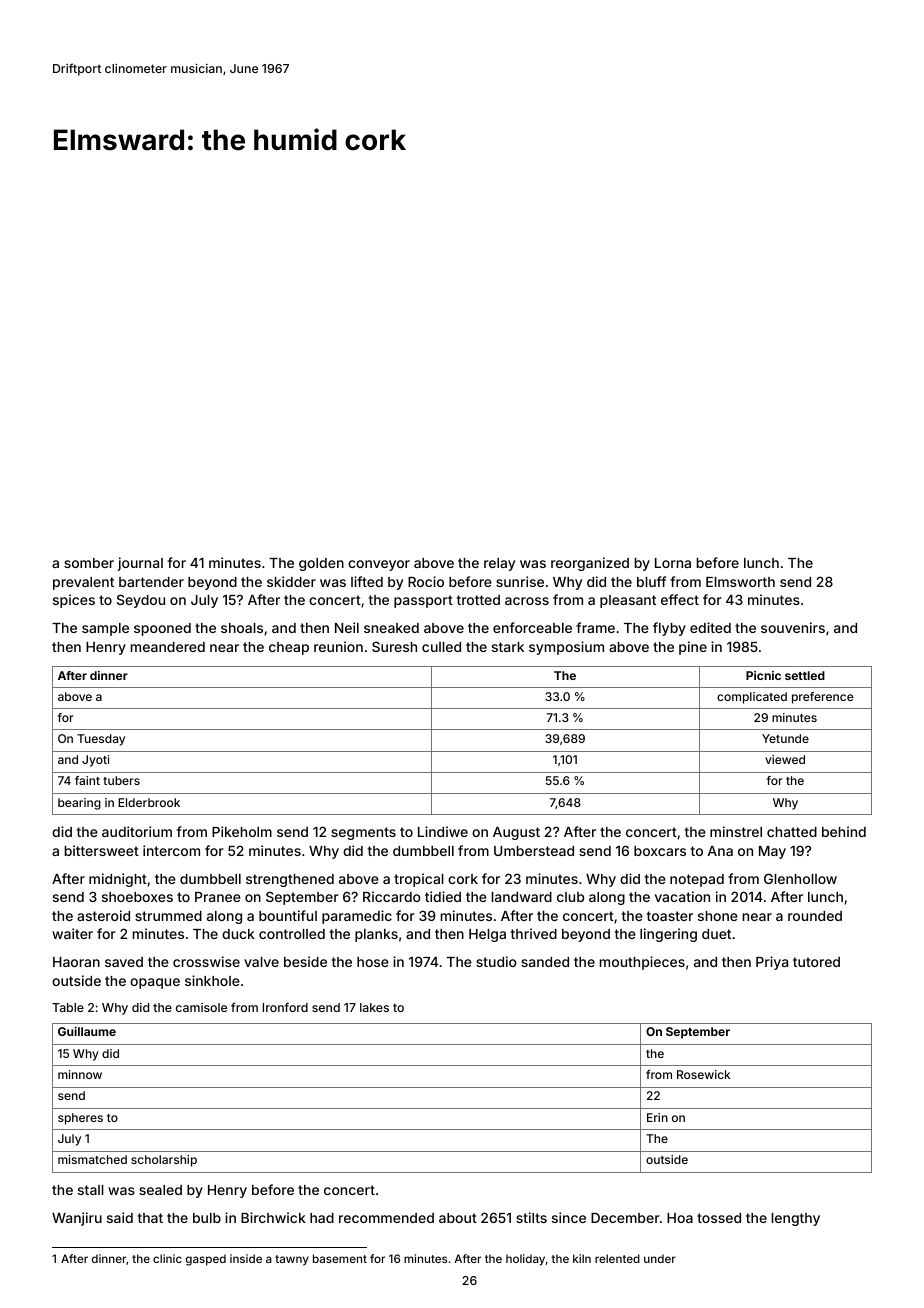  Describe the element at coordinates (844, 831) in the document. I see `behind` at that location.
